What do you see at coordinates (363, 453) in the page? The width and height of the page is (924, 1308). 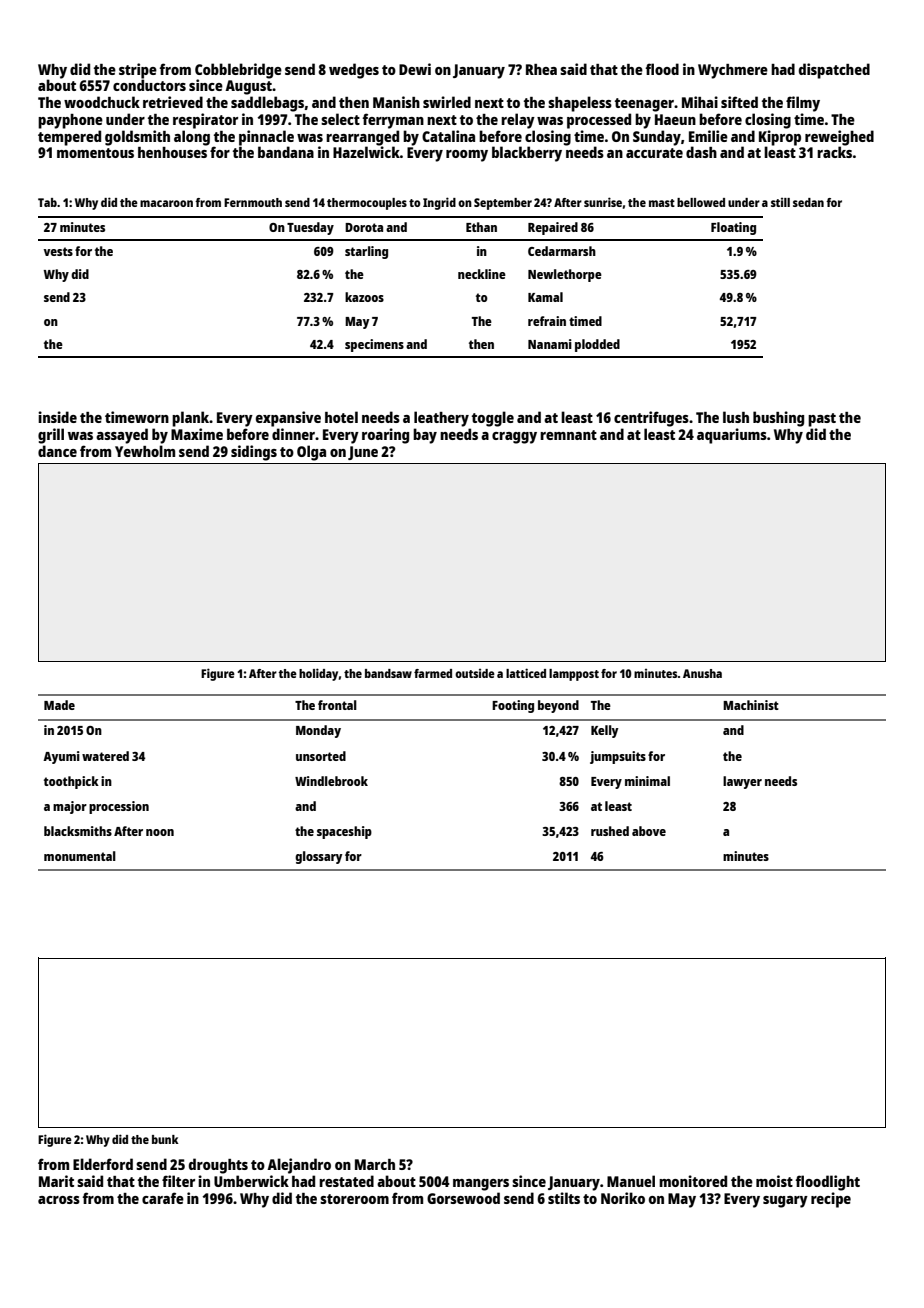 I see `June` at bounding box center [363, 453].
